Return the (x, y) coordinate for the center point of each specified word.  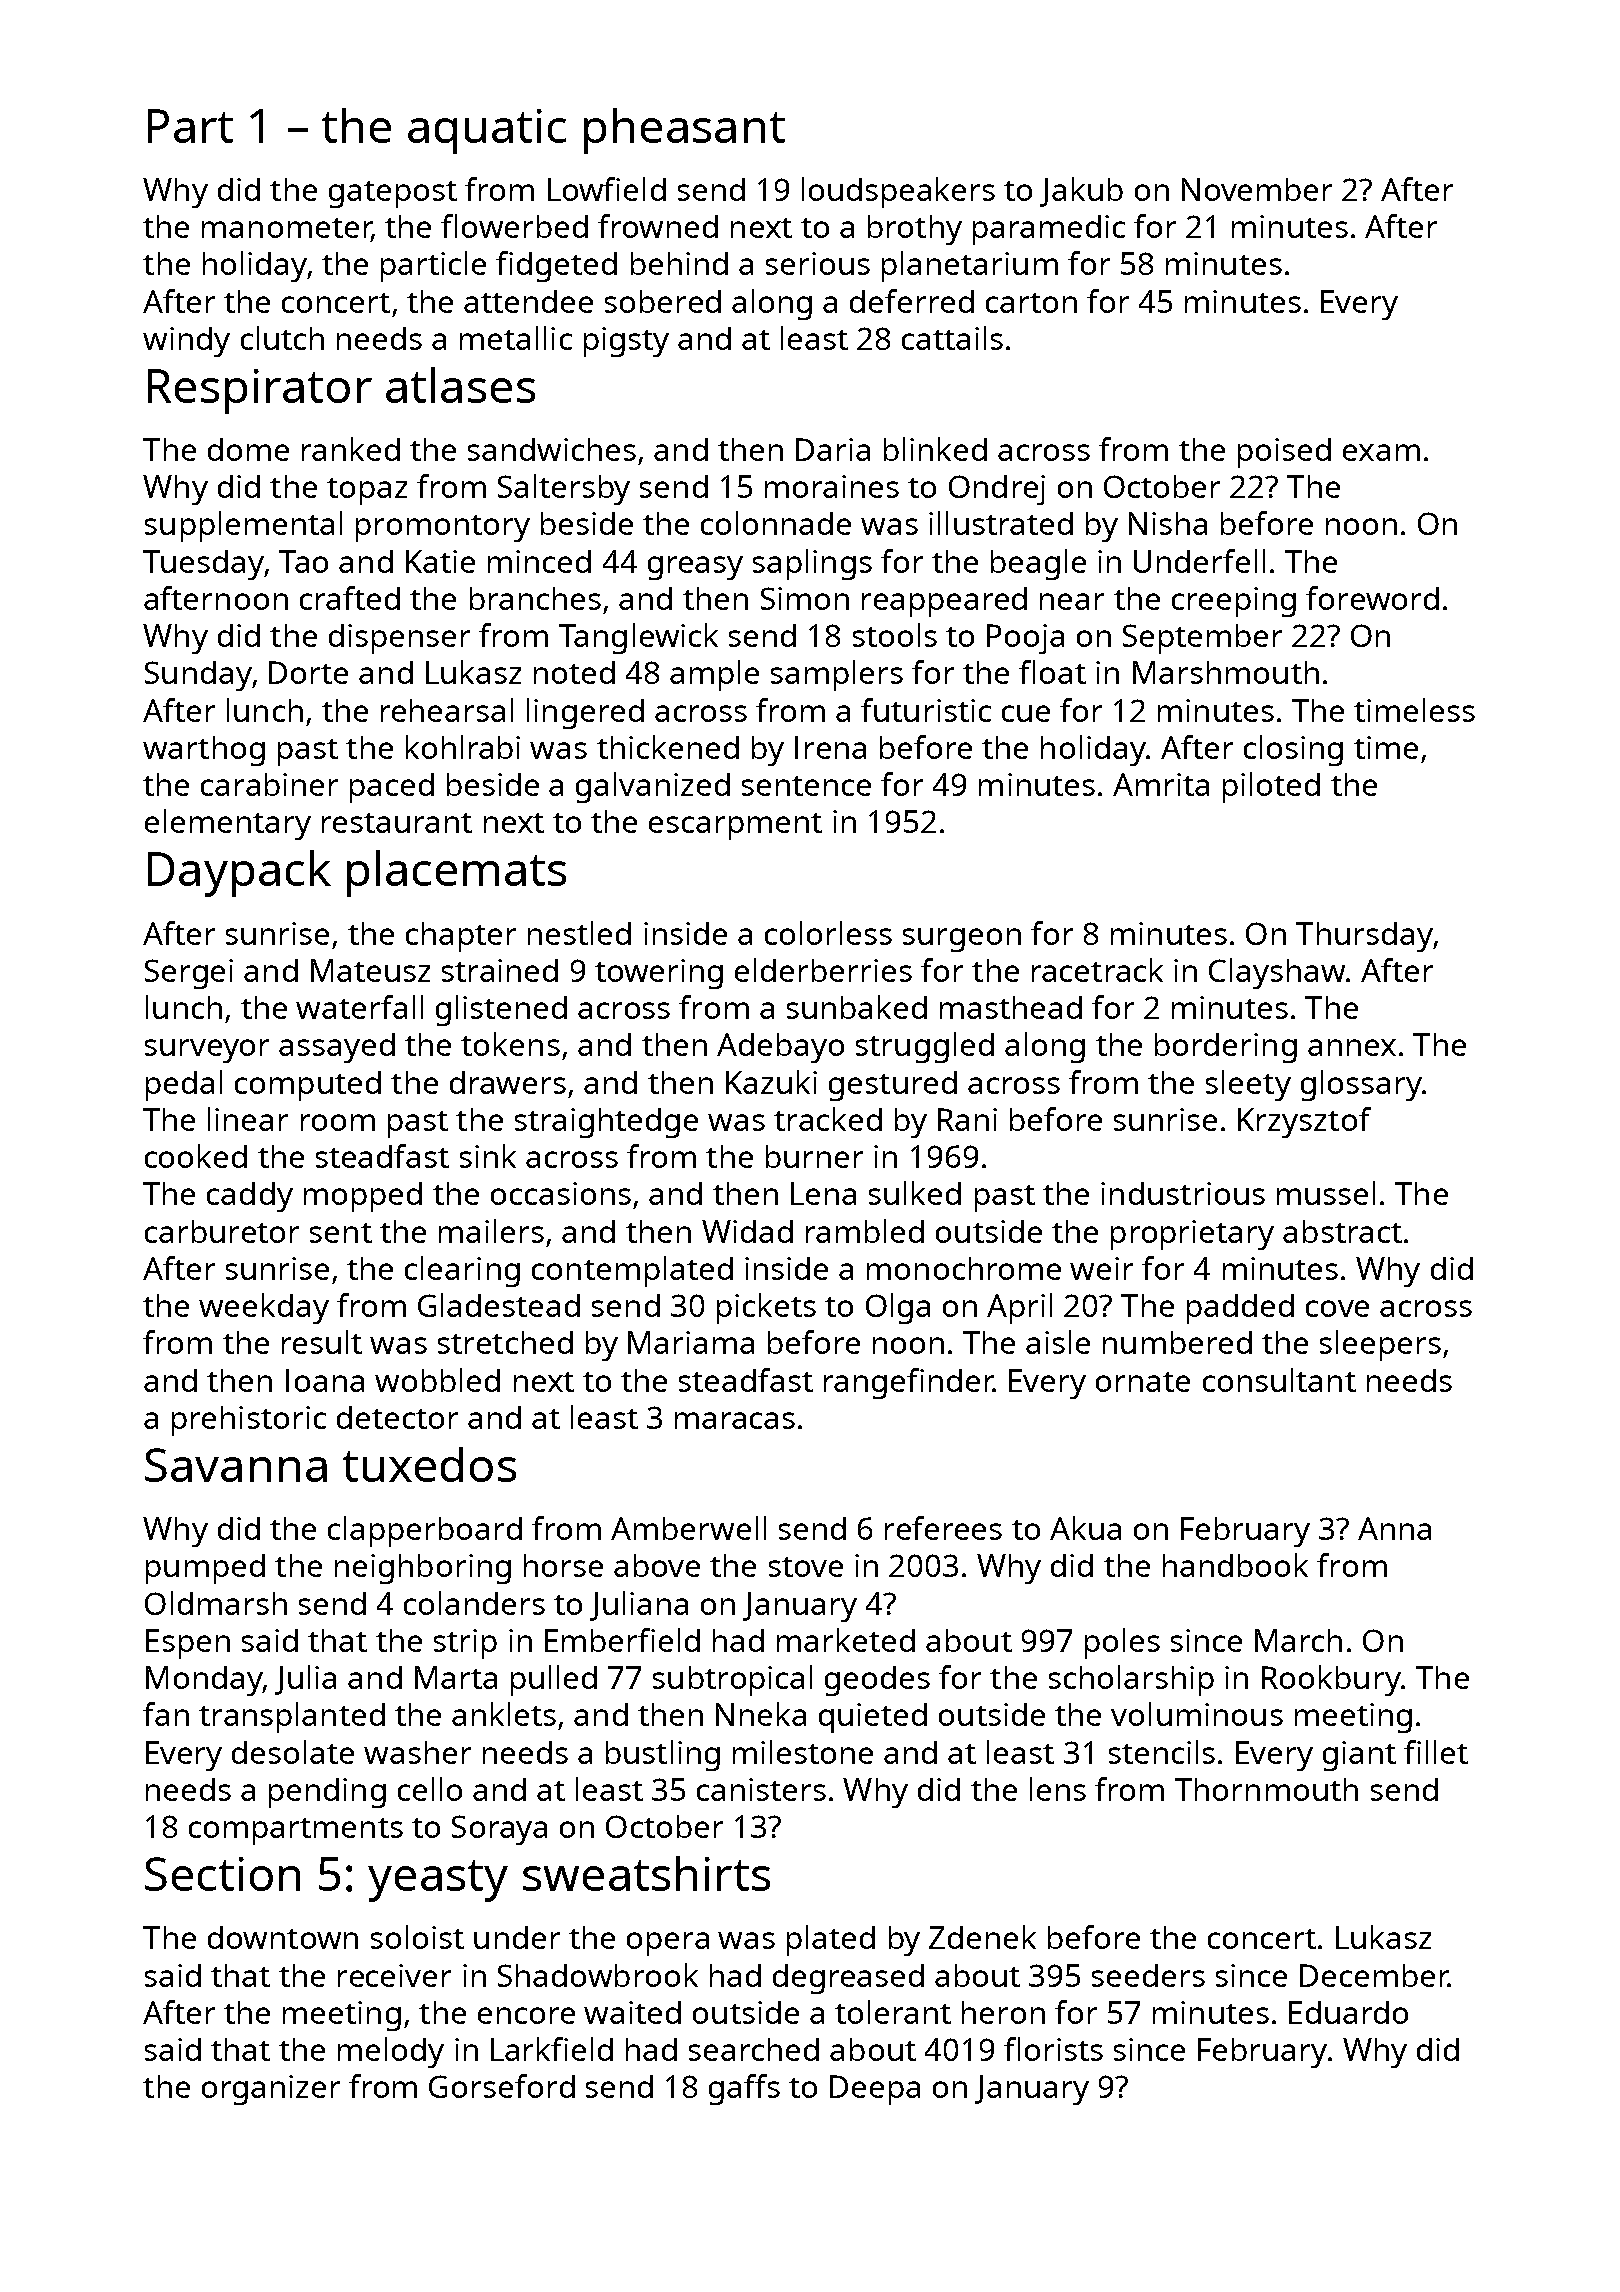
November (1257, 189)
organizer (271, 2090)
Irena (830, 747)
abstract (1342, 1231)
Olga (898, 1308)
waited (632, 2012)
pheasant (684, 131)
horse (563, 1565)
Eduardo (1348, 2012)
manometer (286, 228)
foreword (1372, 598)
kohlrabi (463, 747)
